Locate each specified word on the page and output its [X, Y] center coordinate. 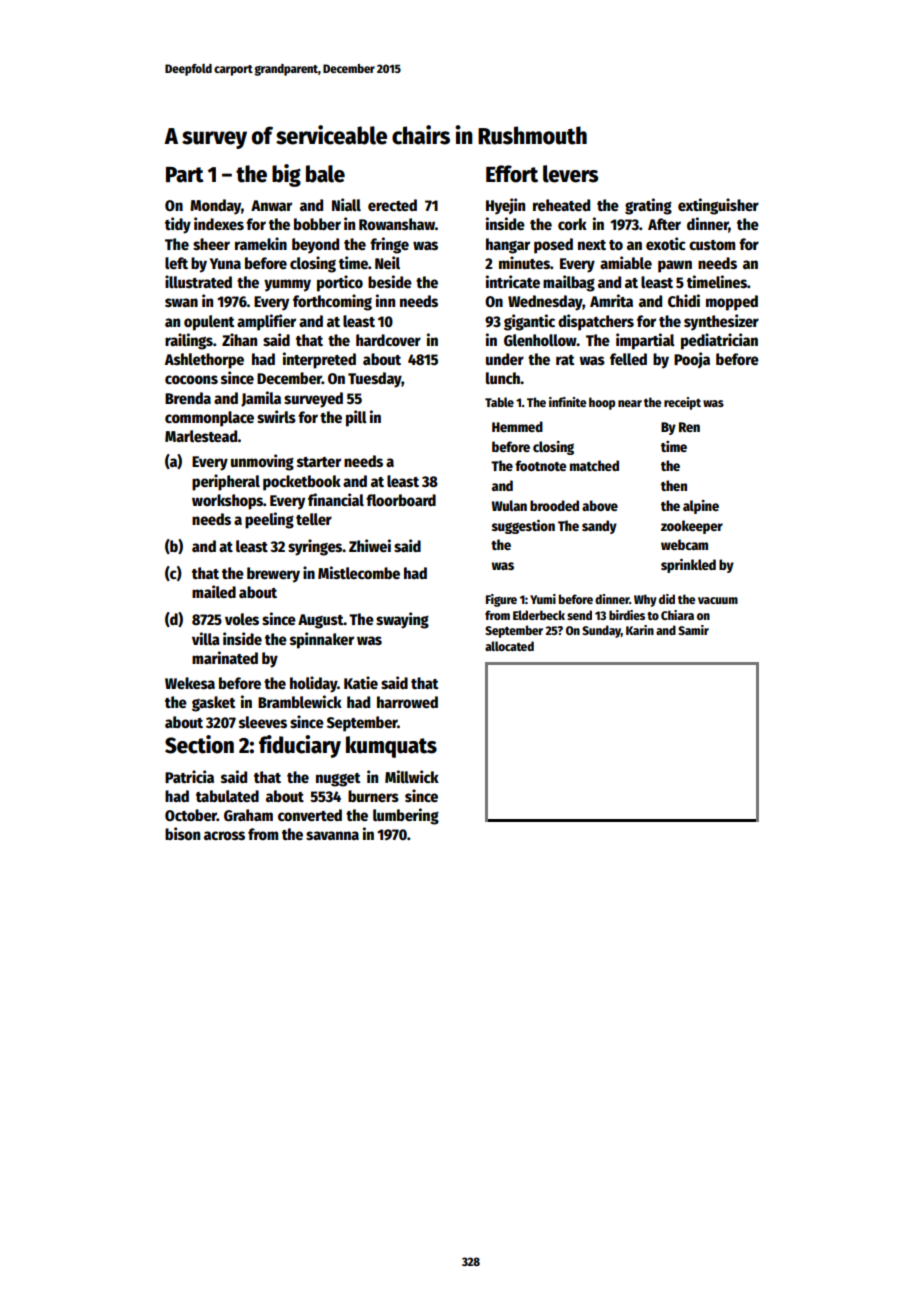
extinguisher [718, 206]
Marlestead [201, 436]
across [224, 835]
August [321, 621]
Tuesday [375, 380]
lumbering [406, 816]
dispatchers [596, 322]
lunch [503, 378]
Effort [512, 174]
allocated [509, 646]
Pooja [692, 360]
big [286, 175]
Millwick [412, 776]
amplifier [266, 322]
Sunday [601, 631]
